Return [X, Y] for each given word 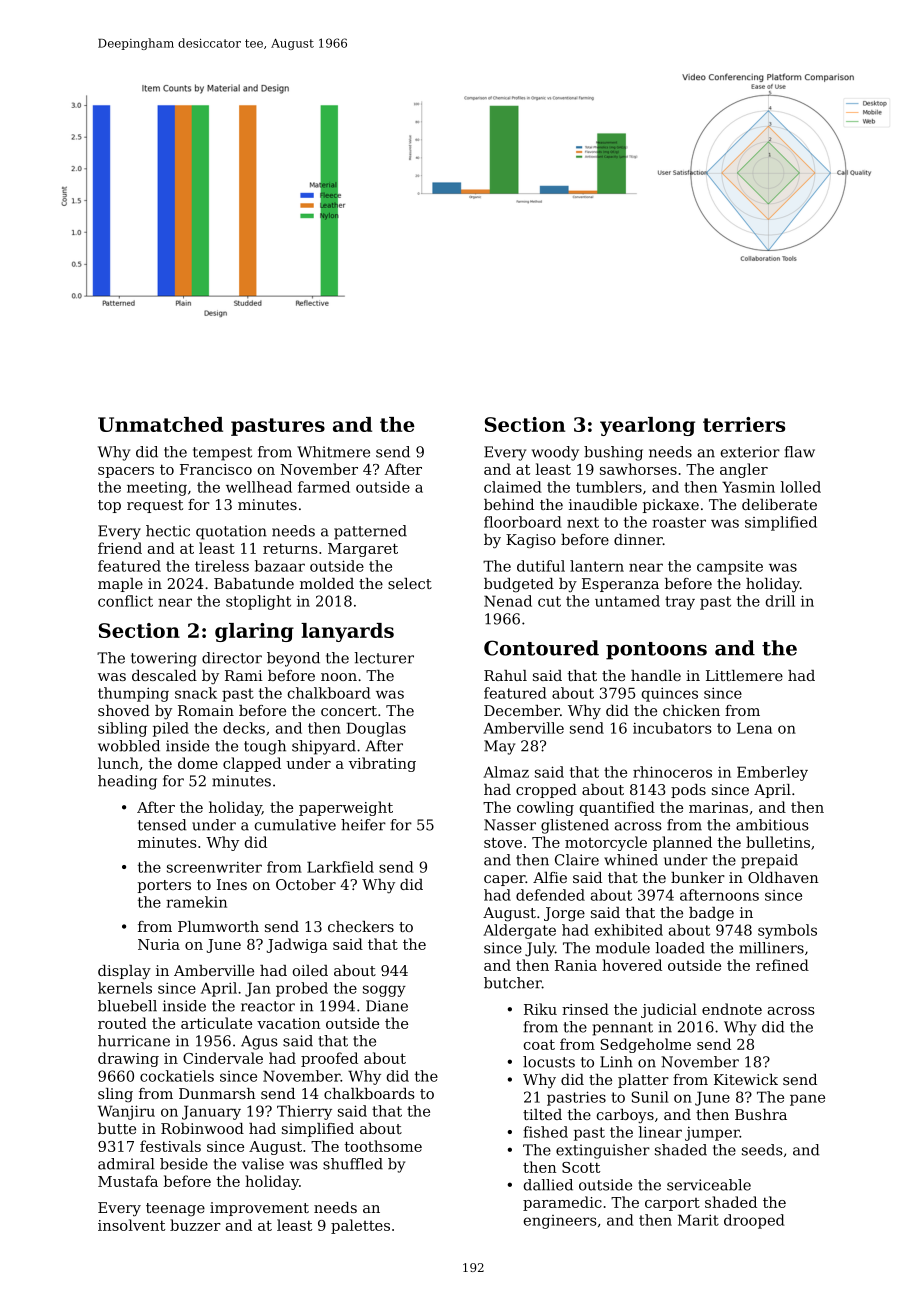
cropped [546, 791]
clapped [252, 764]
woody [555, 453]
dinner [638, 539]
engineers [560, 1222]
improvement [259, 1209]
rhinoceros [672, 772]
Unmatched [160, 424]
